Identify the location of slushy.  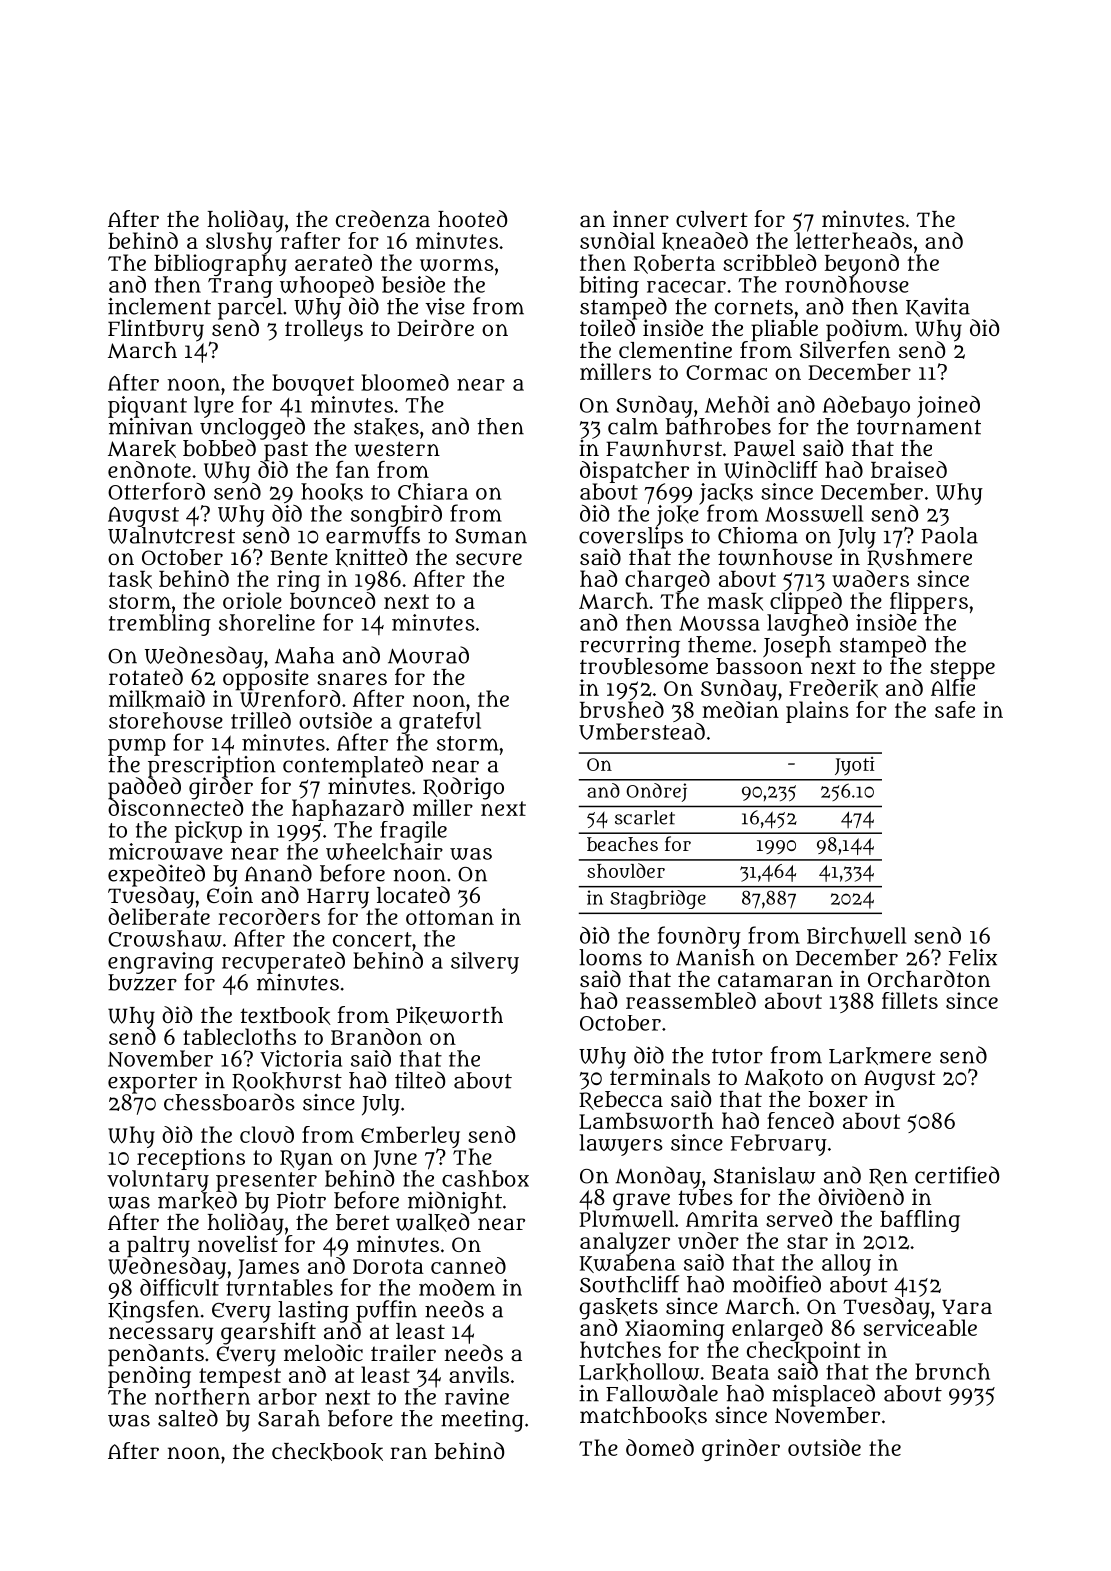
(239, 243).
